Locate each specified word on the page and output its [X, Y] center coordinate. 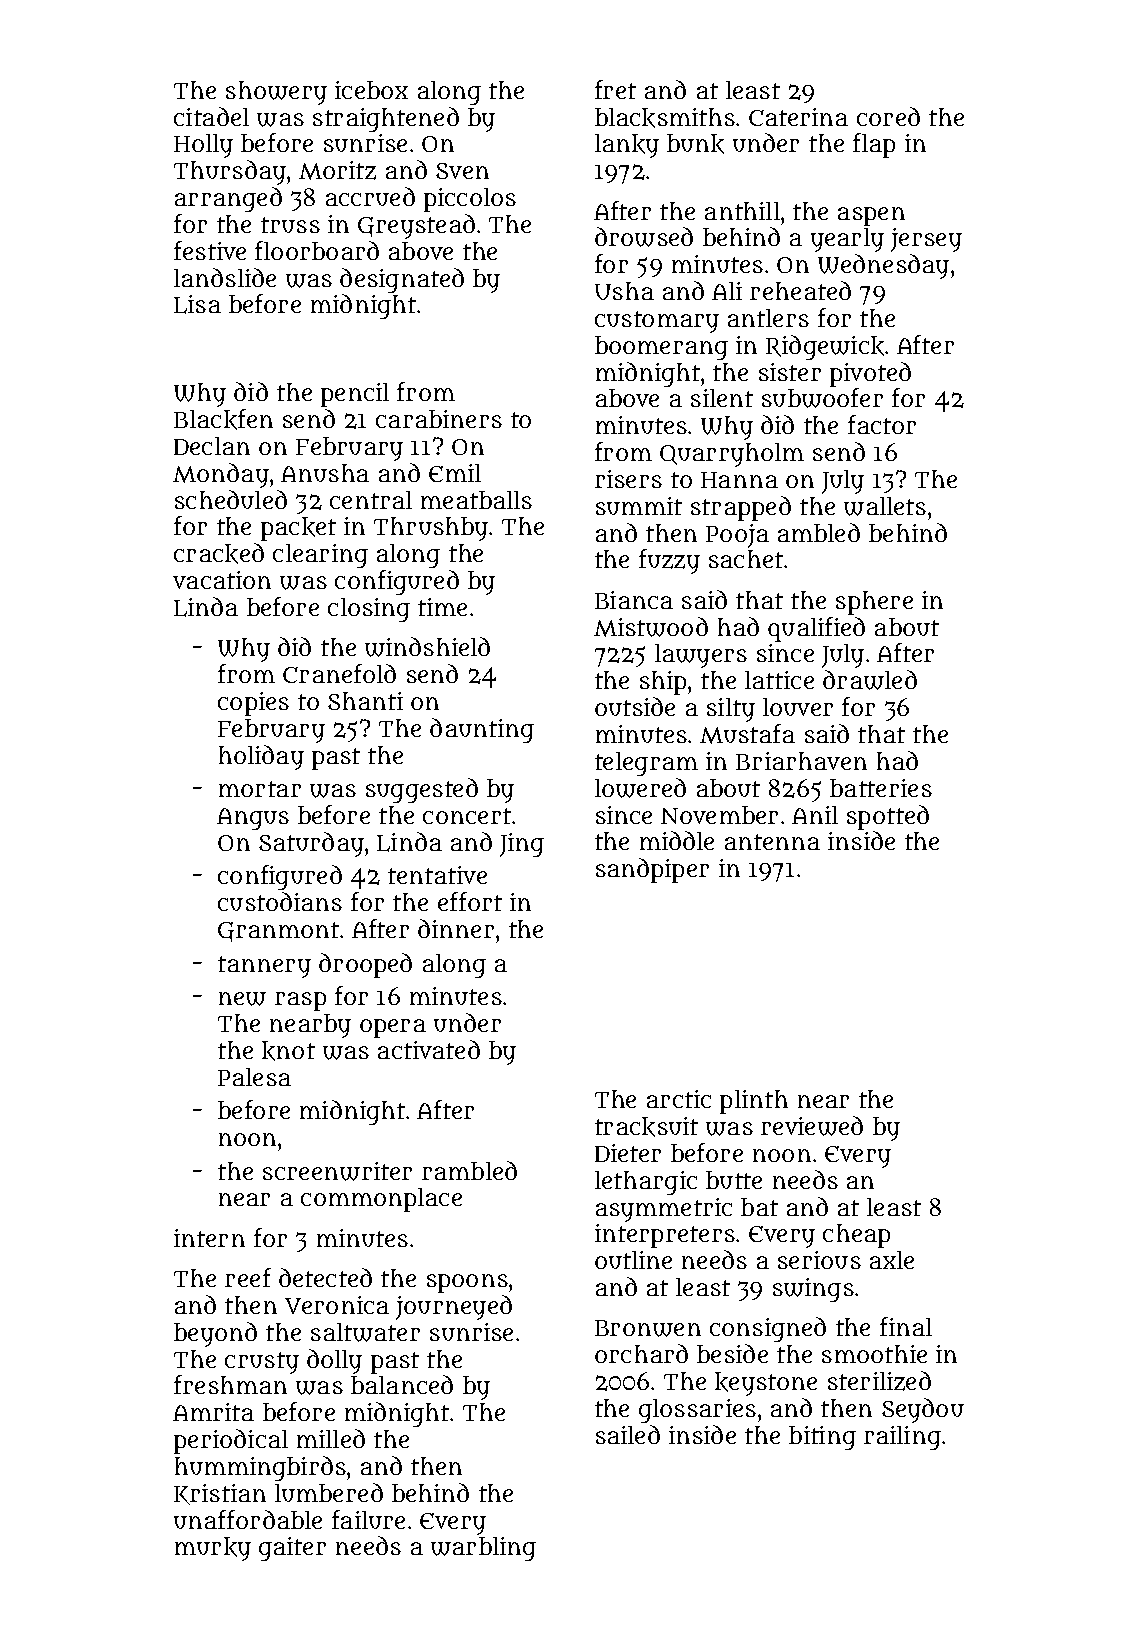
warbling [483, 1549]
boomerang [661, 348]
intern [209, 1238]
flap [874, 145]
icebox [371, 90]
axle [892, 1260]
